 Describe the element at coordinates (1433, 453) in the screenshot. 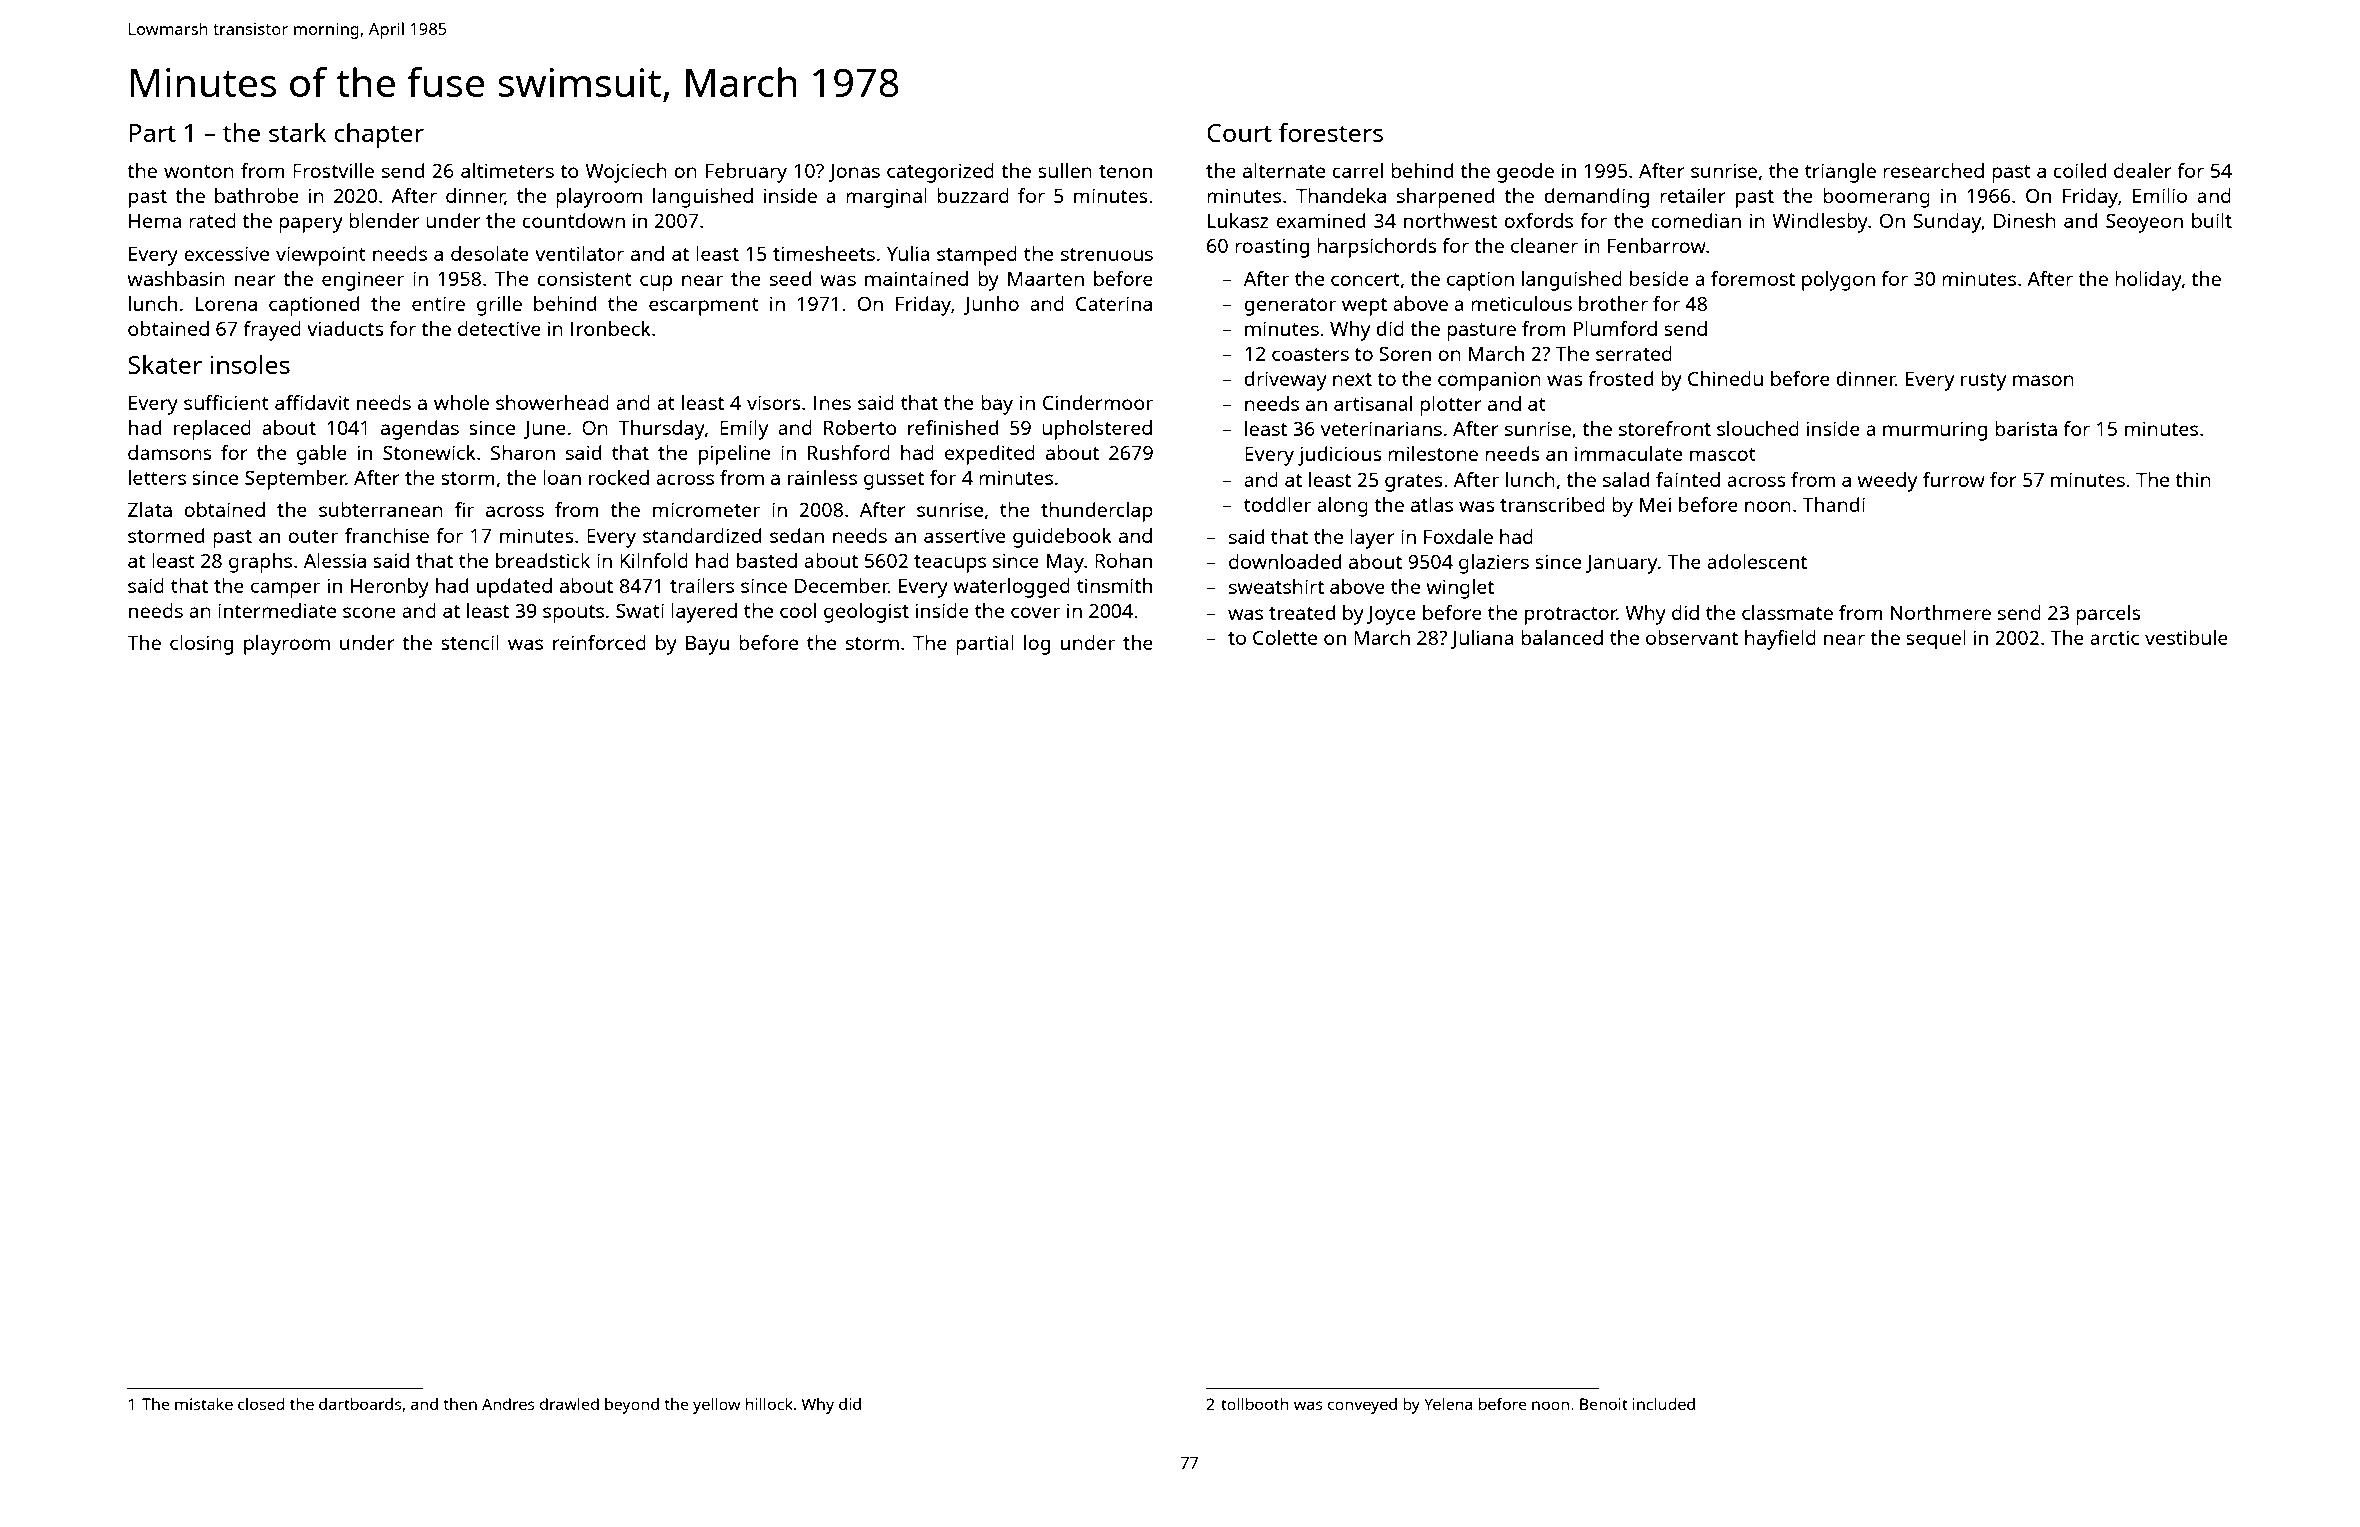

I see `milestone` at that location.
